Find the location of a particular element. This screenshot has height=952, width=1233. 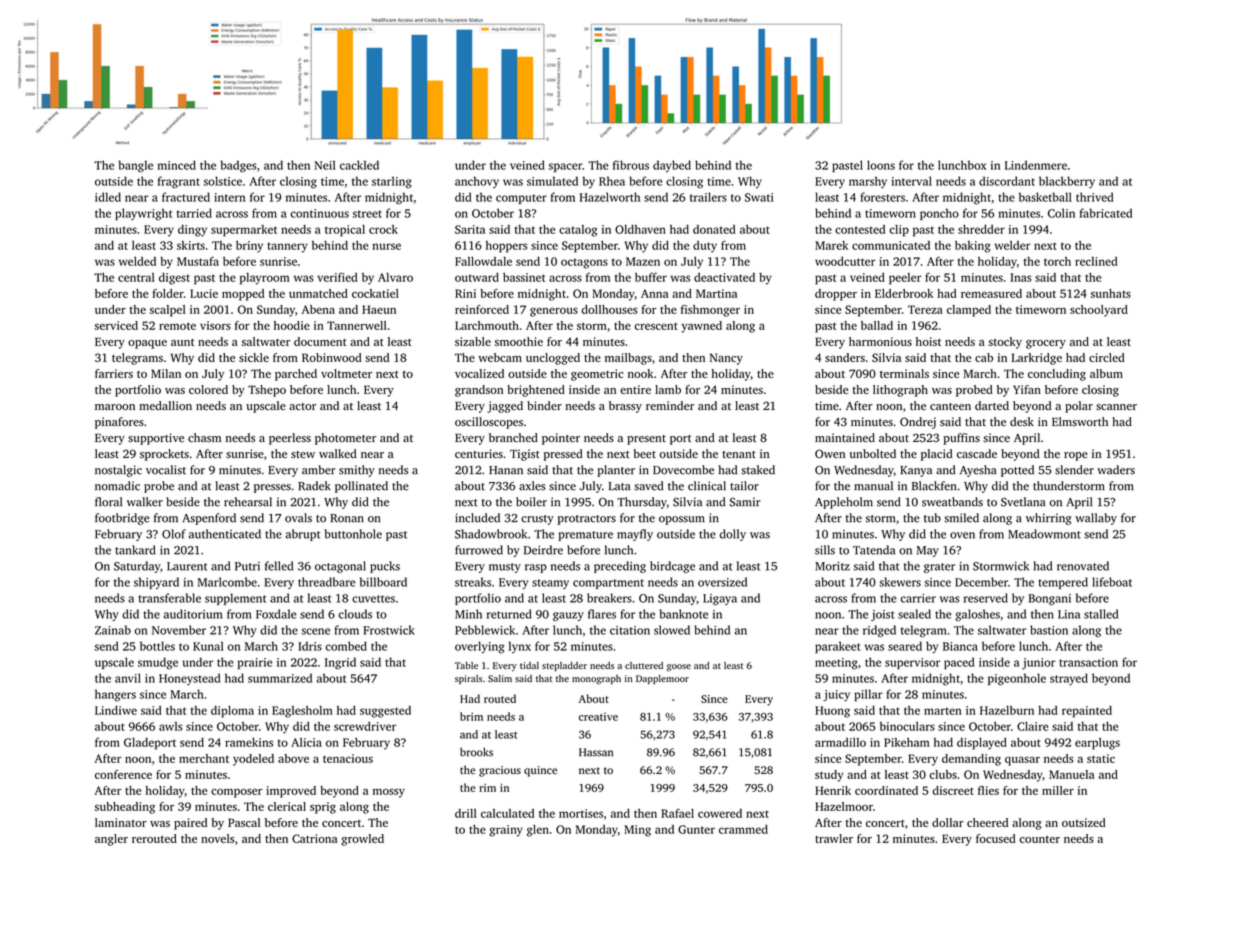

Ingrid is located at coordinates (340, 663).
